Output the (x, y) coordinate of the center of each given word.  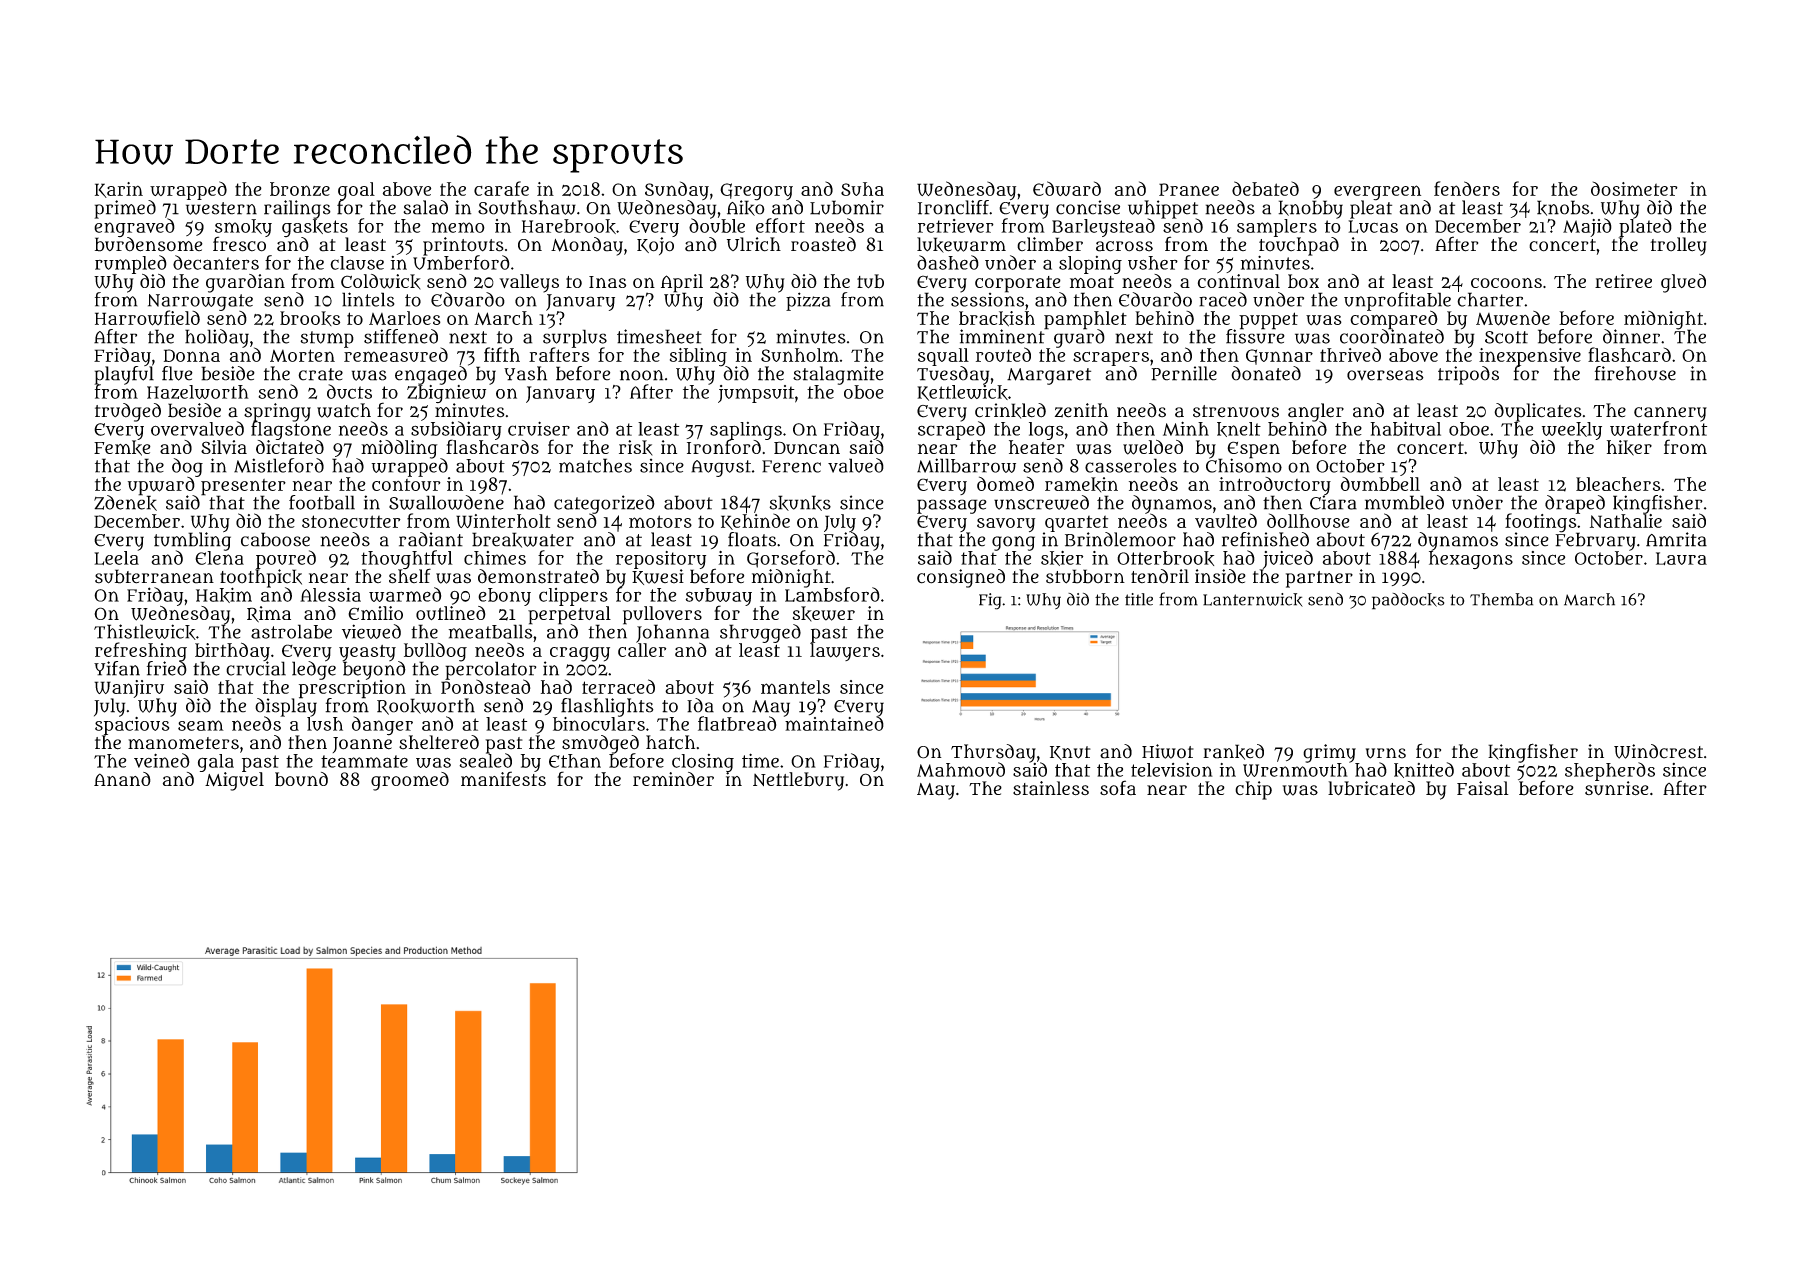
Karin (119, 190)
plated (1645, 228)
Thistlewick (145, 632)
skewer (824, 614)
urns (1386, 753)
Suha (862, 189)
